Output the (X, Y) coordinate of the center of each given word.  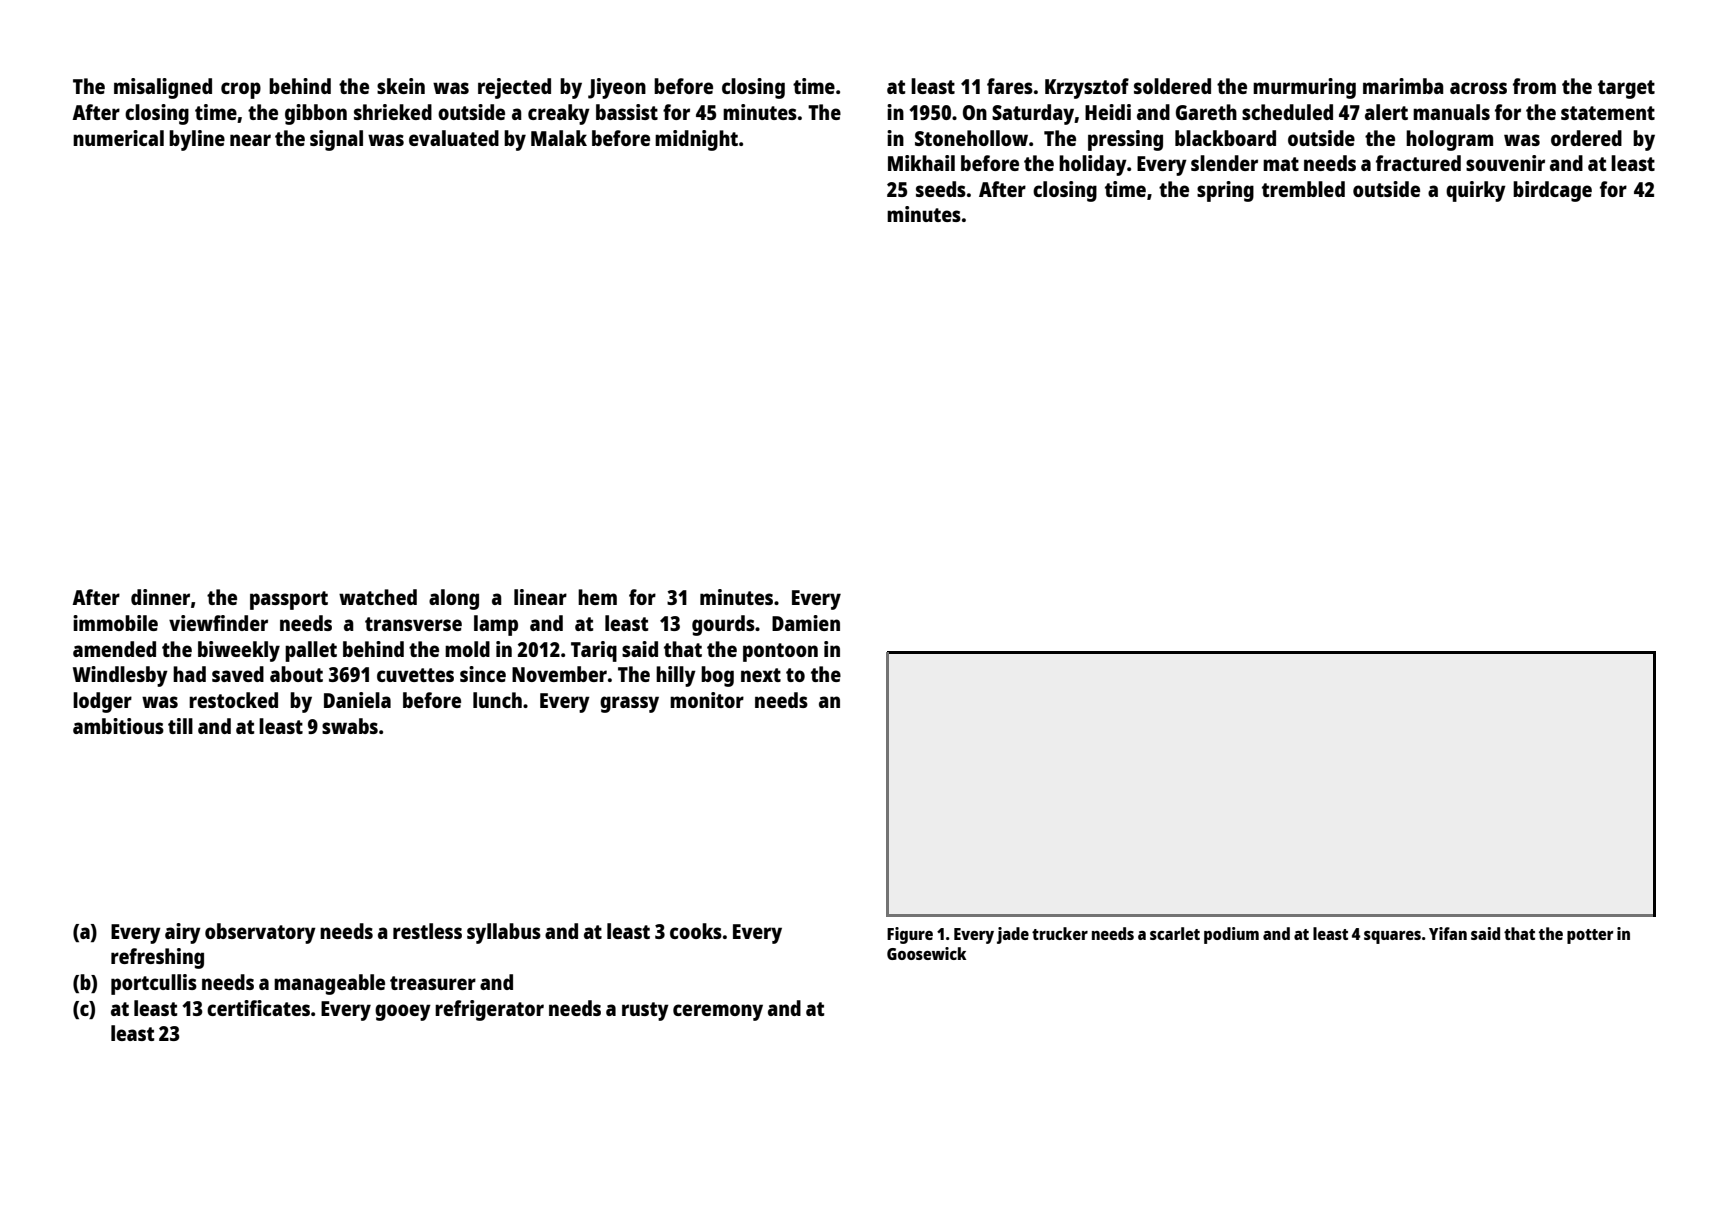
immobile (115, 623)
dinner (160, 597)
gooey (403, 1012)
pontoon (780, 652)
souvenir (1505, 163)
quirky (1476, 191)
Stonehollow (971, 138)
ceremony (718, 1012)
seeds (941, 189)
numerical (118, 138)
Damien (806, 623)
